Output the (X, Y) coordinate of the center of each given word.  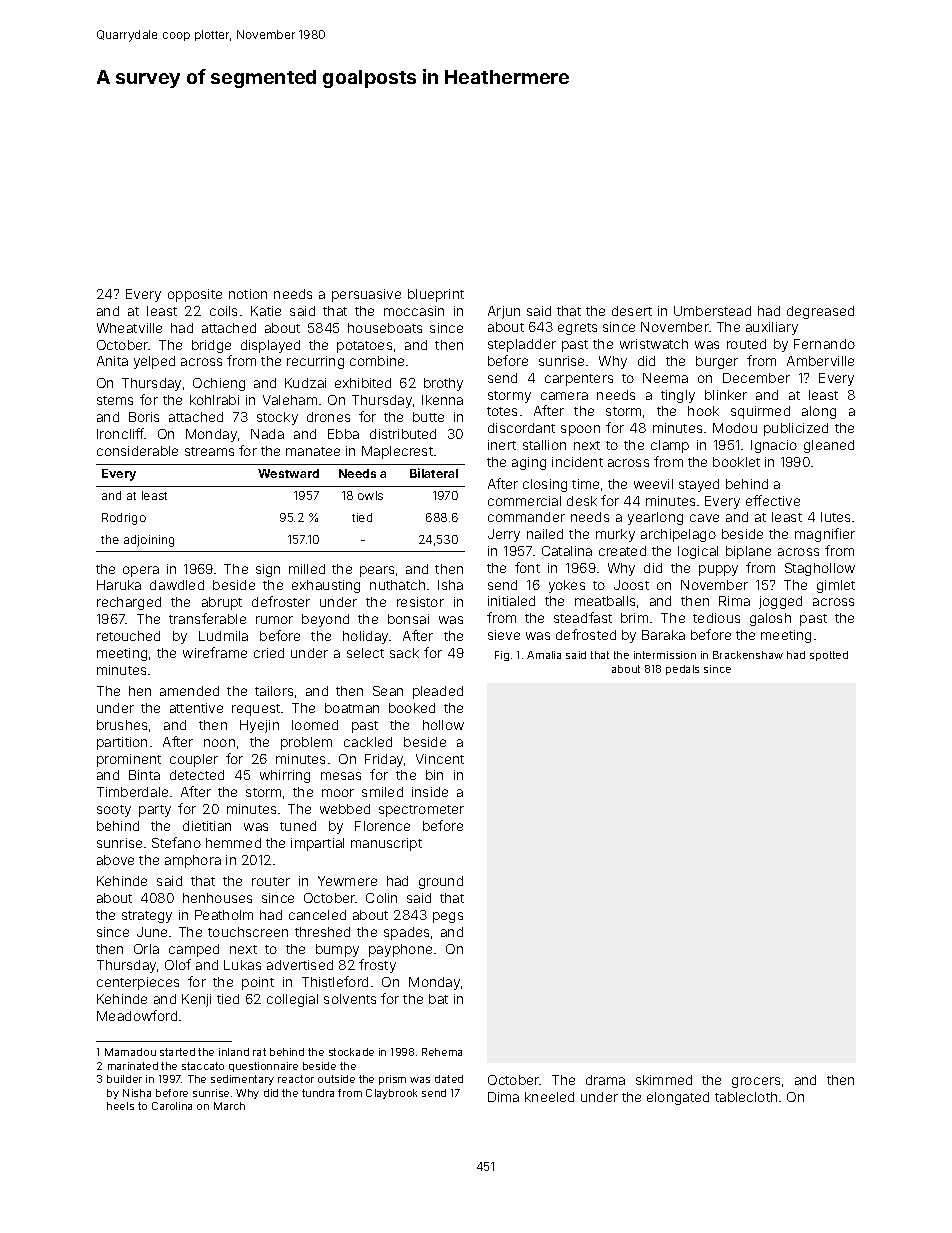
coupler (194, 760)
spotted (829, 656)
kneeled (549, 1097)
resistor (420, 602)
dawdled (177, 585)
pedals (682, 670)
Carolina (172, 1106)
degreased (820, 312)
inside (430, 792)
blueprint (436, 295)
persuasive (366, 295)
